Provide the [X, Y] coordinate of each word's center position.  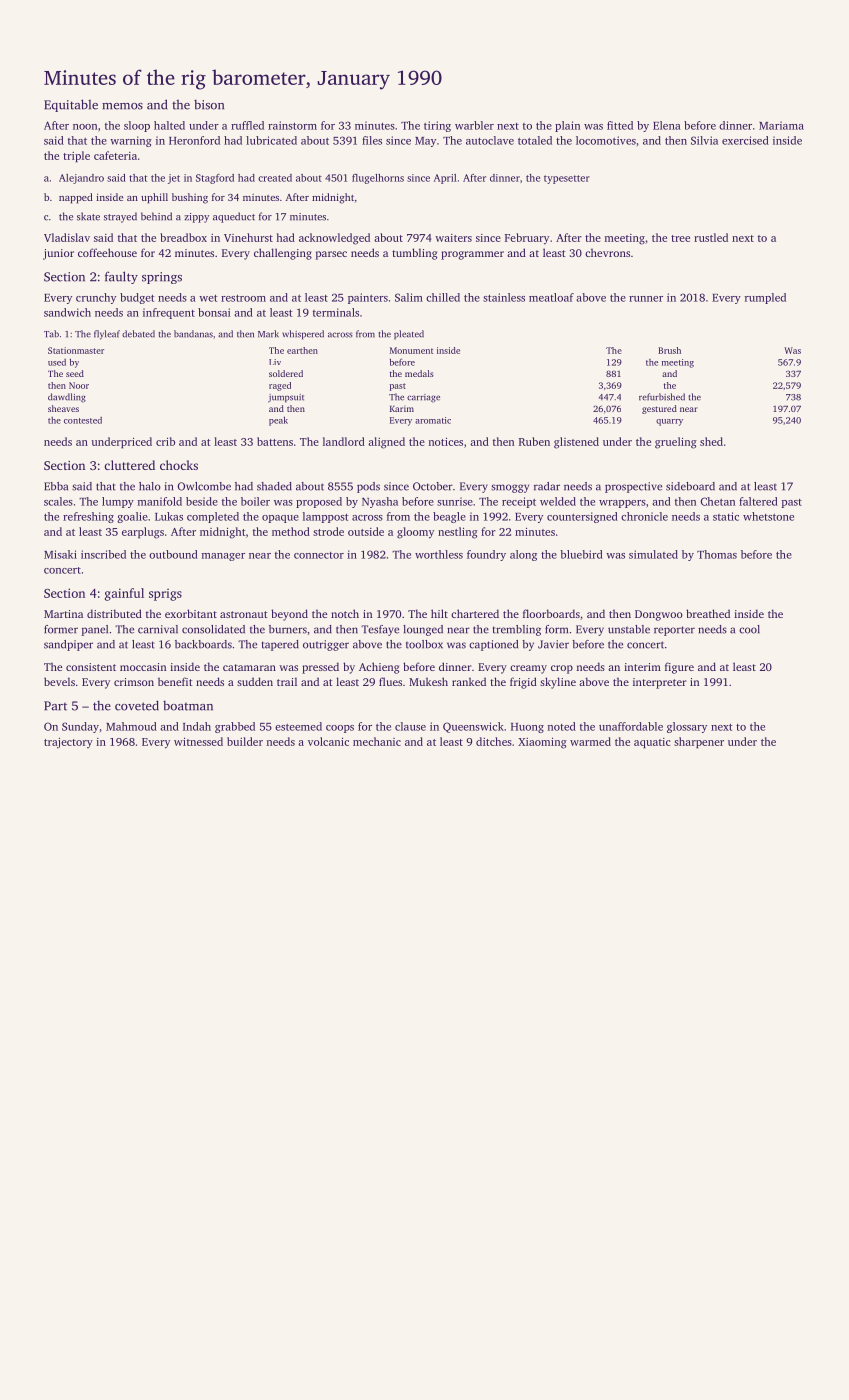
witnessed [198, 741]
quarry [669, 422]
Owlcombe [204, 486]
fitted [620, 125]
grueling [676, 443]
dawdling [67, 398]
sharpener [699, 742]
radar [547, 486]
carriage [423, 398]
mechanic [377, 741]
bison [209, 104]
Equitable [71, 105]
